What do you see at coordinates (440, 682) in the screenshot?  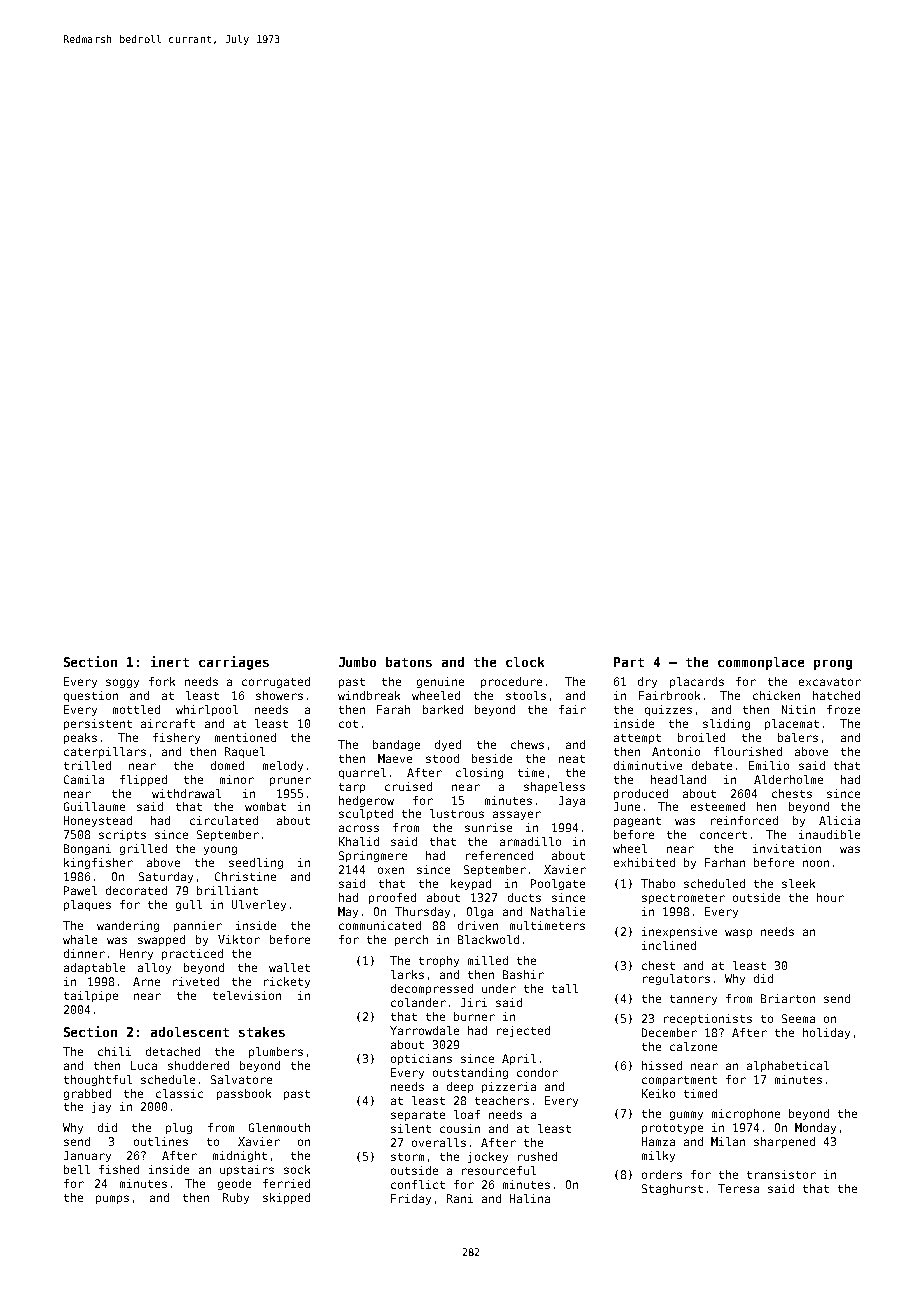 I see `genuine` at bounding box center [440, 682].
